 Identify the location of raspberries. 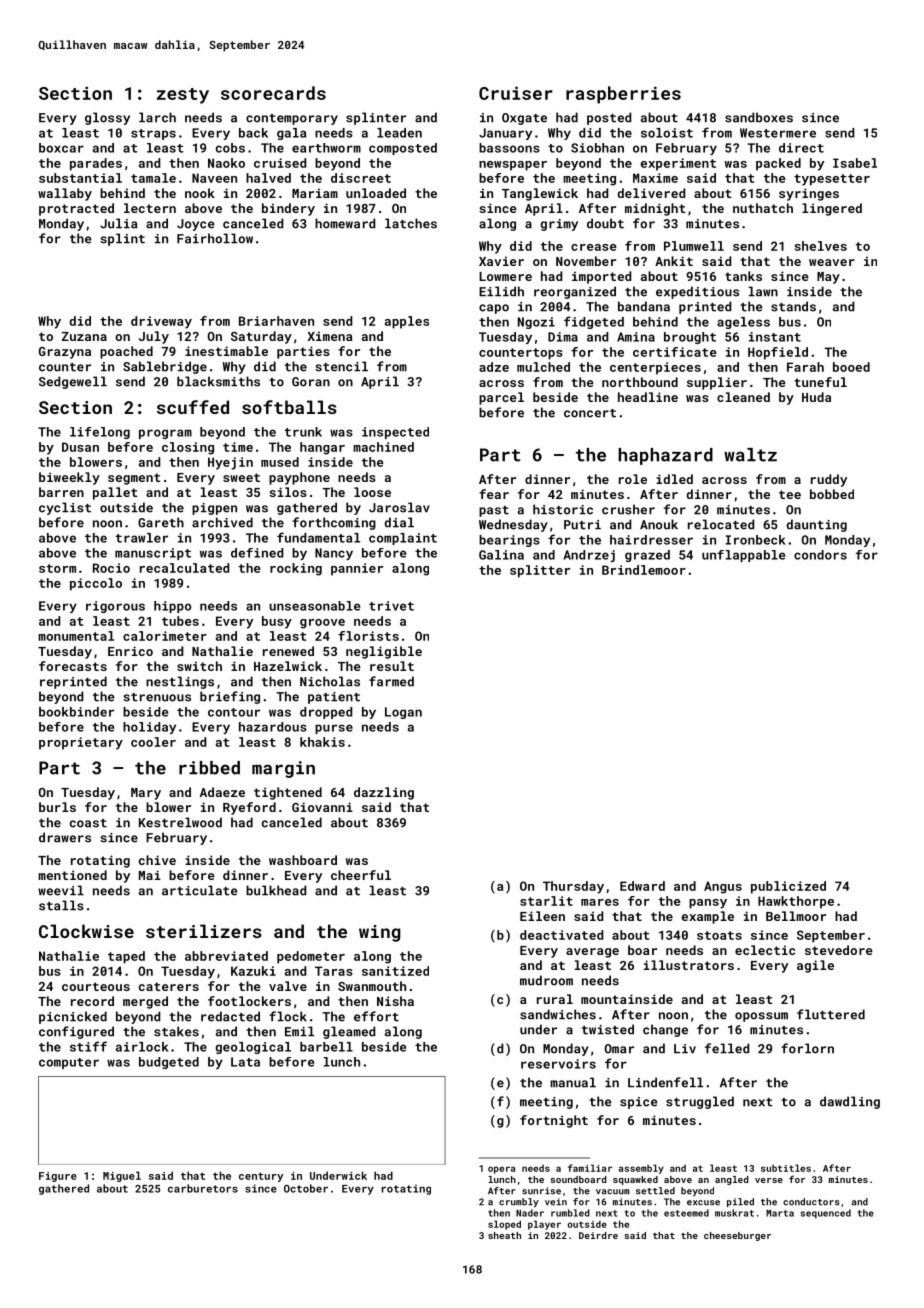
(623, 95).
